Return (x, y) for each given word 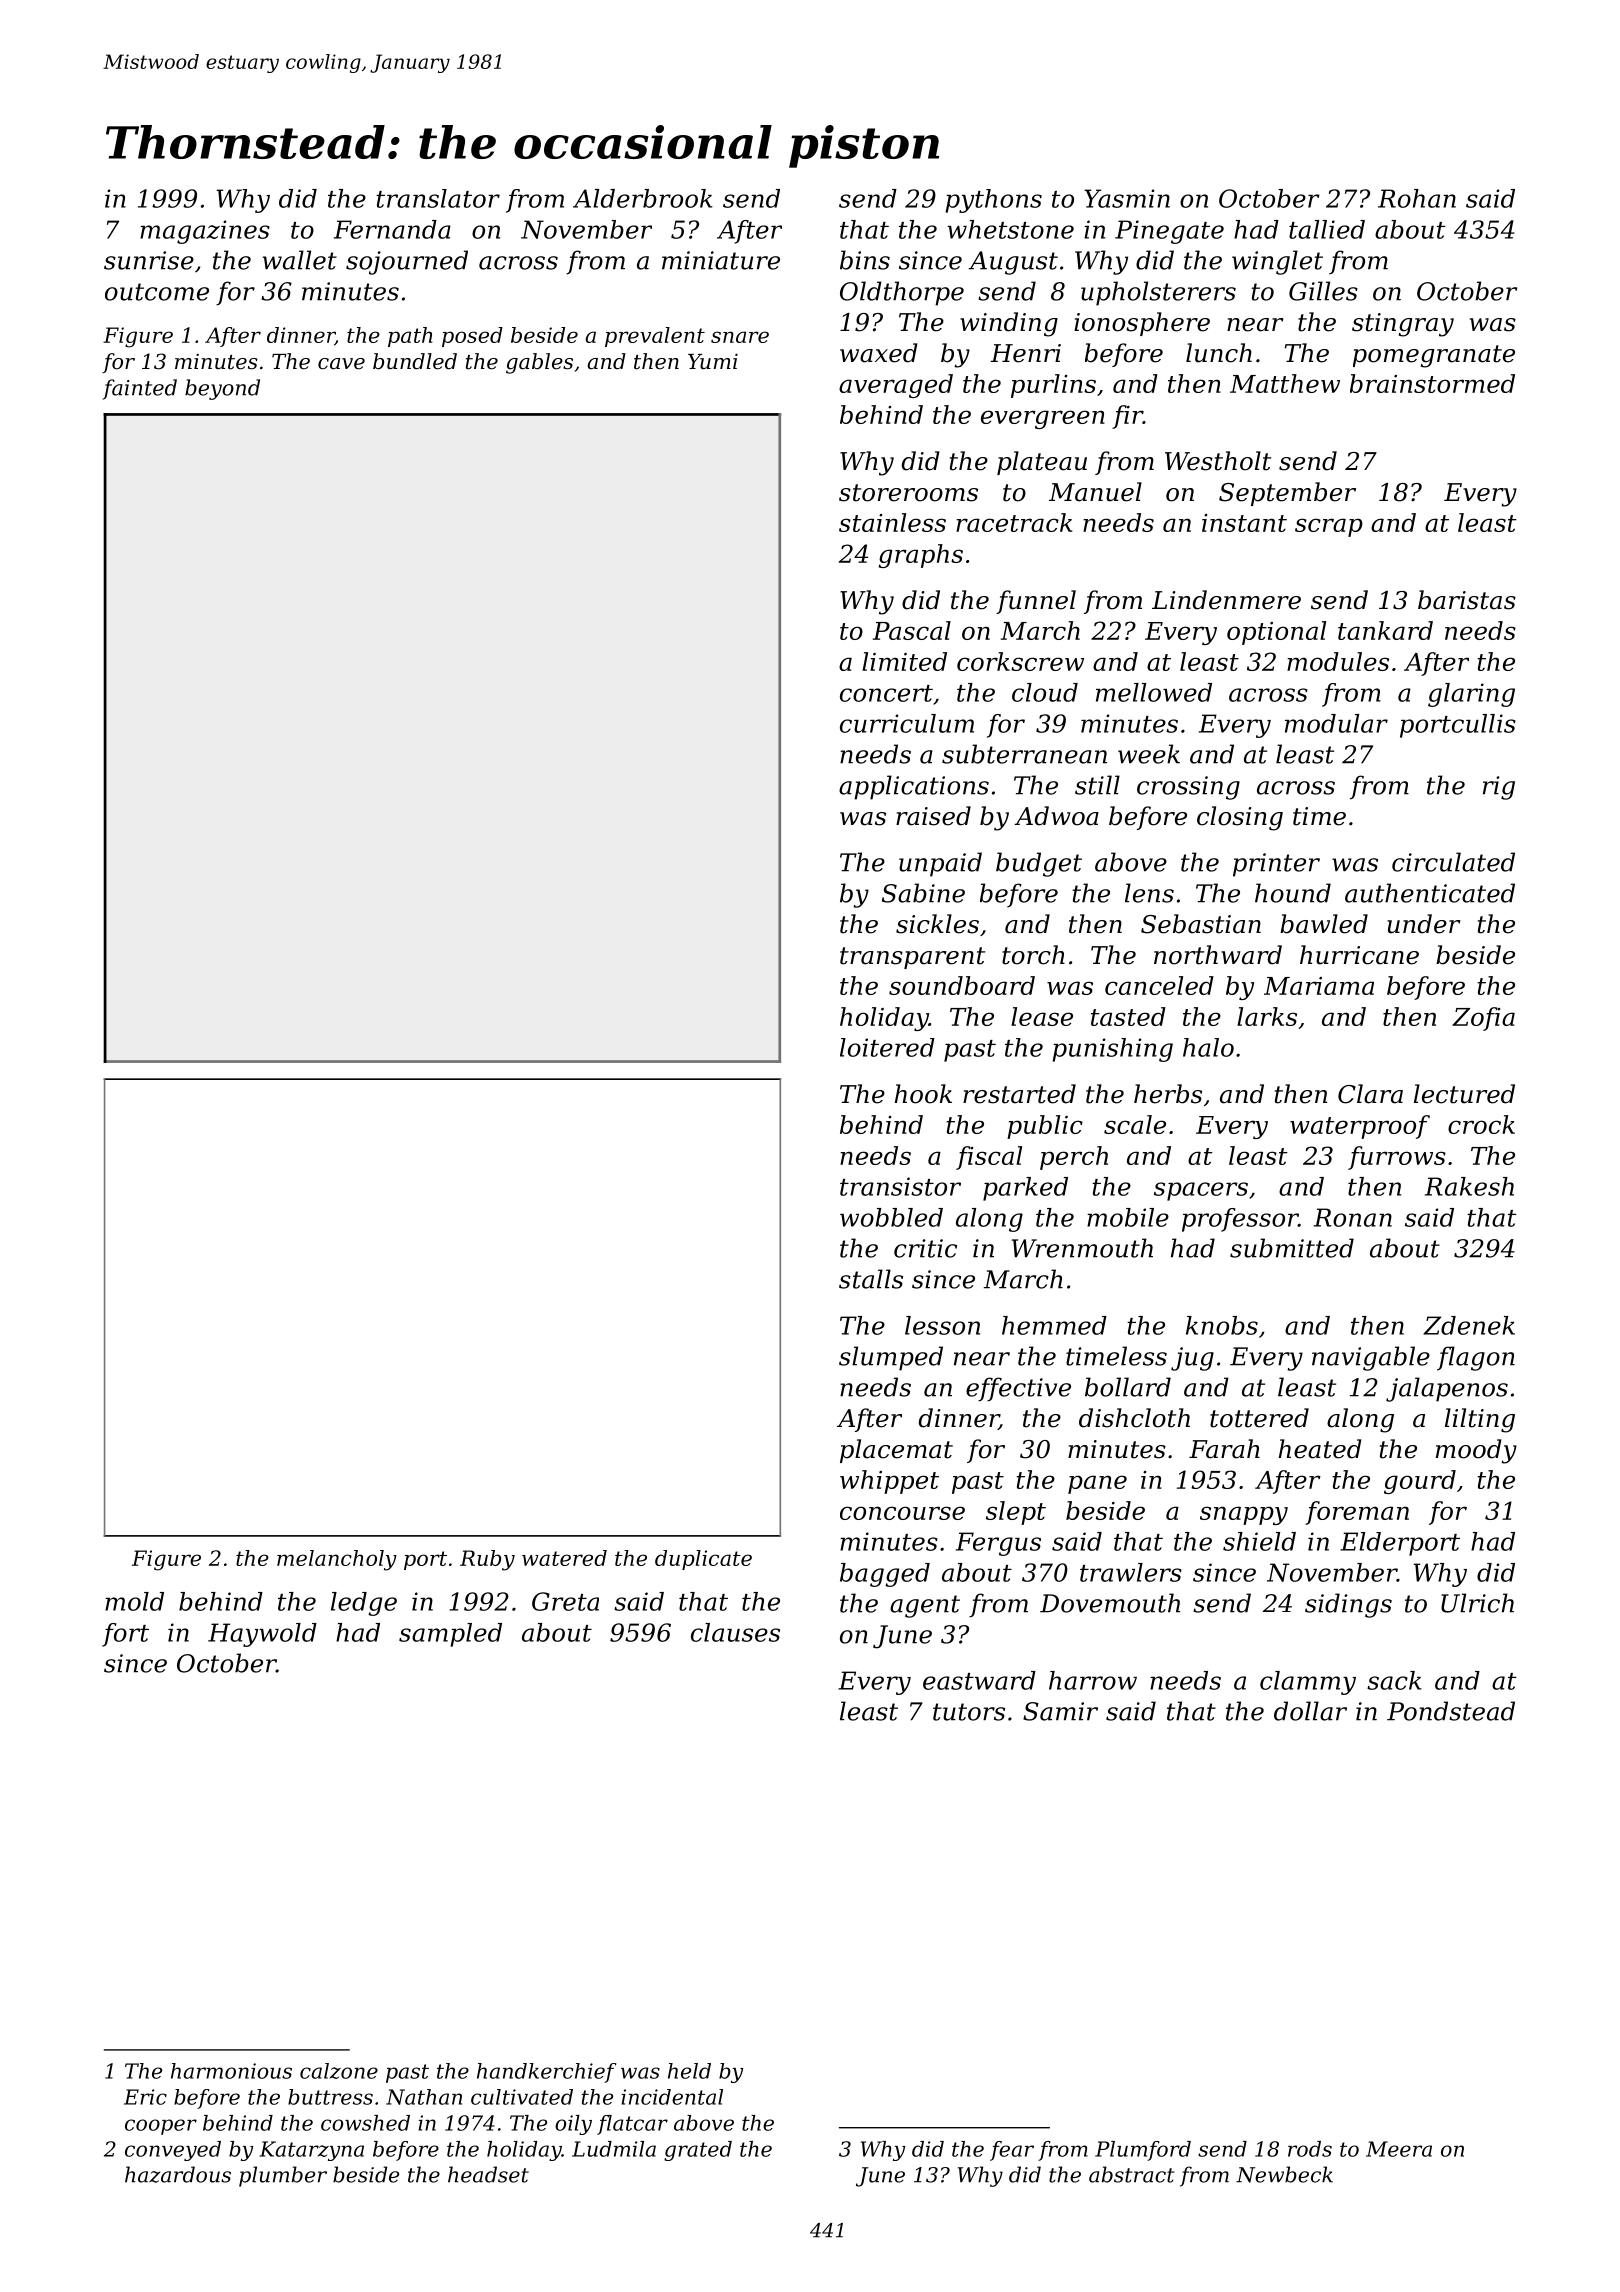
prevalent (655, 337)
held (689, 2071)
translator (438, 198)
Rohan (1417, 198)
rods (1310, 2149)
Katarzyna (311, 2151)
